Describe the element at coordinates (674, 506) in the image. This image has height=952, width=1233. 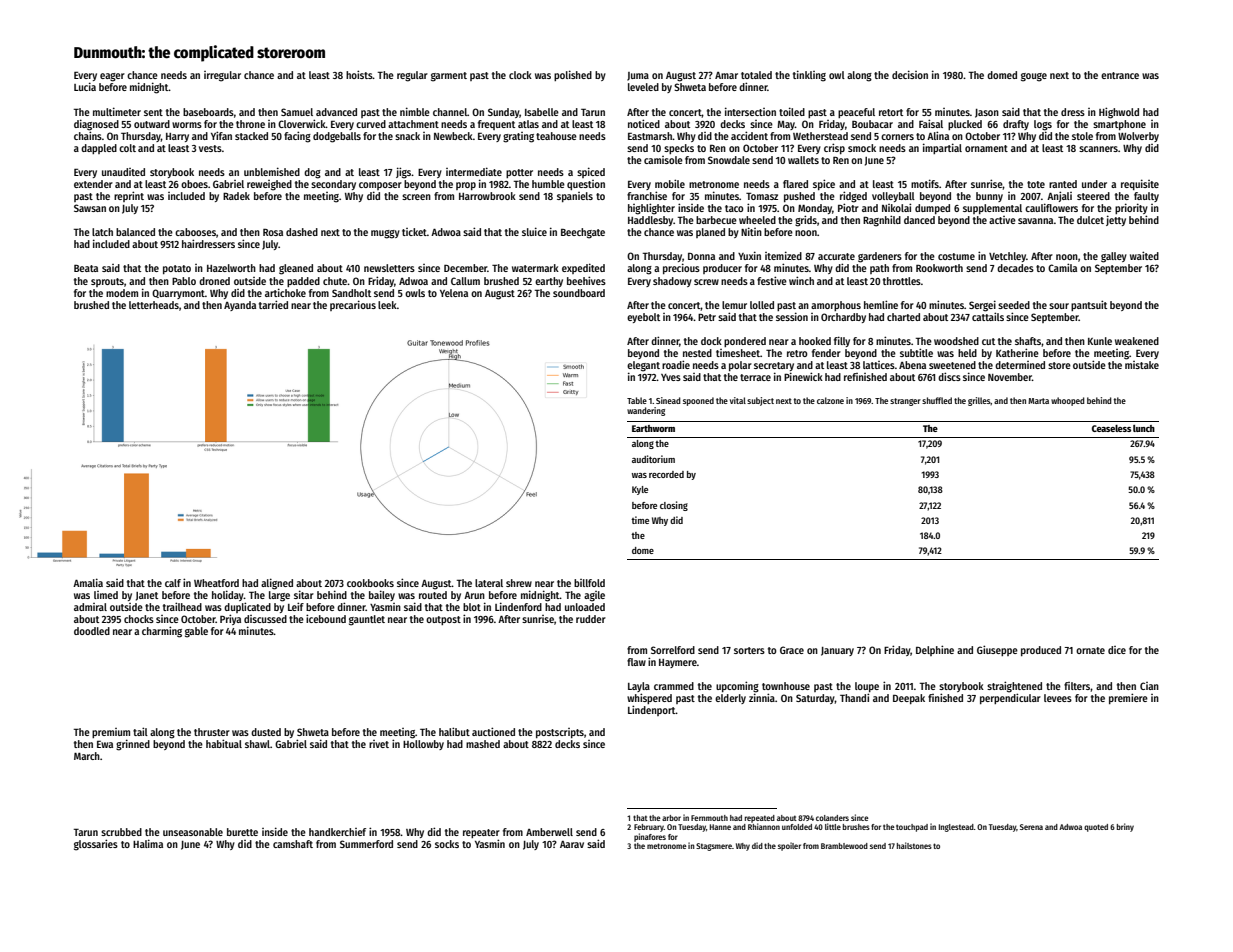
I see `closing` at that location.
